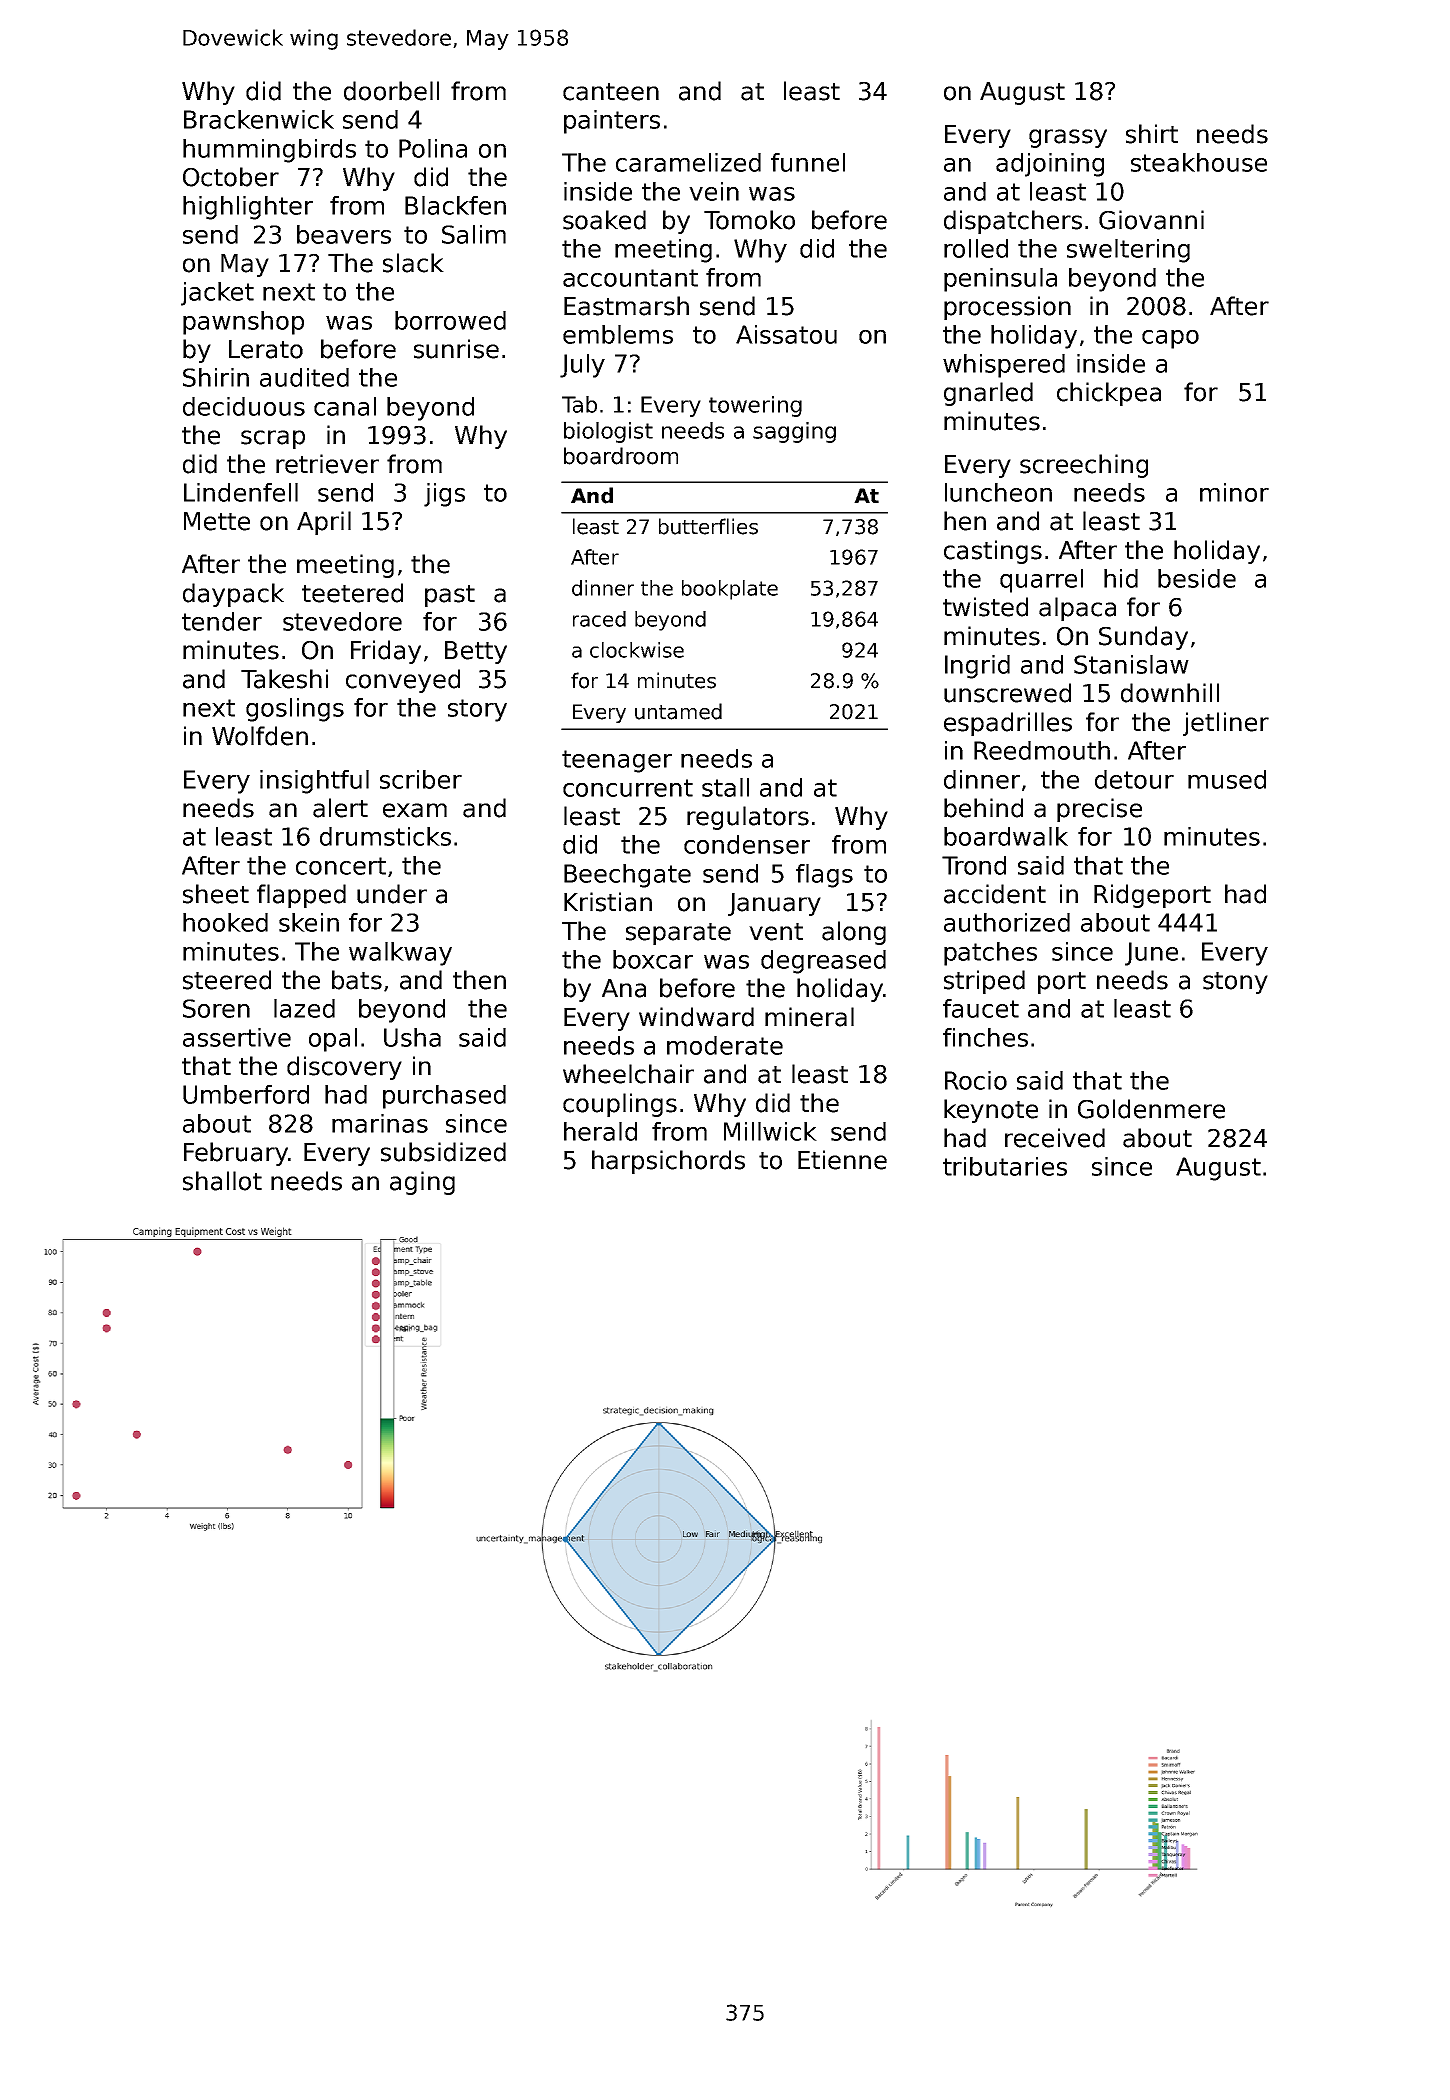 The image size is (1450, 2100). I want to click on biologist, so click(608, 432).
